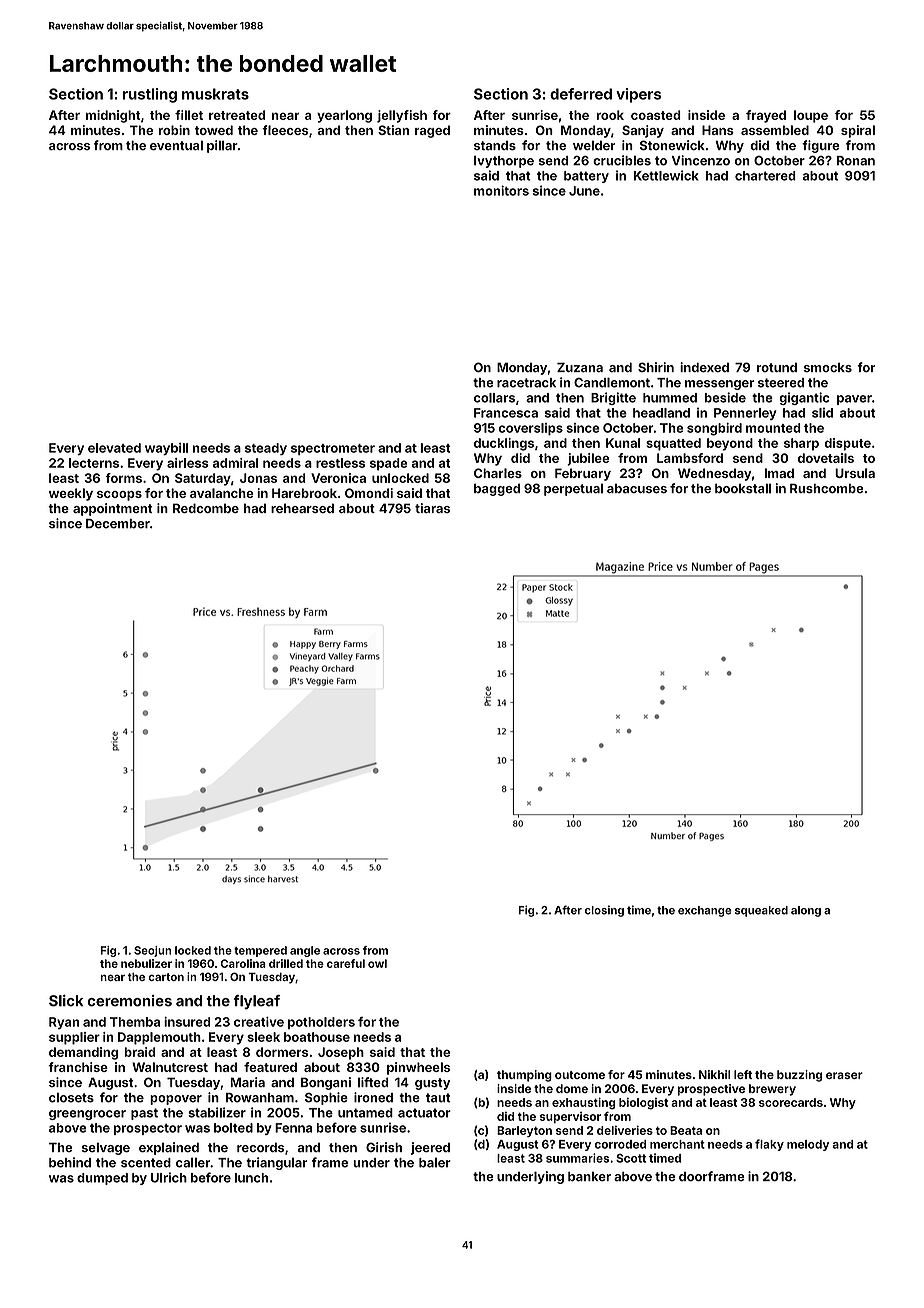 The image size is (924, 1308). I want to click on appointment, so click(112, 509).
